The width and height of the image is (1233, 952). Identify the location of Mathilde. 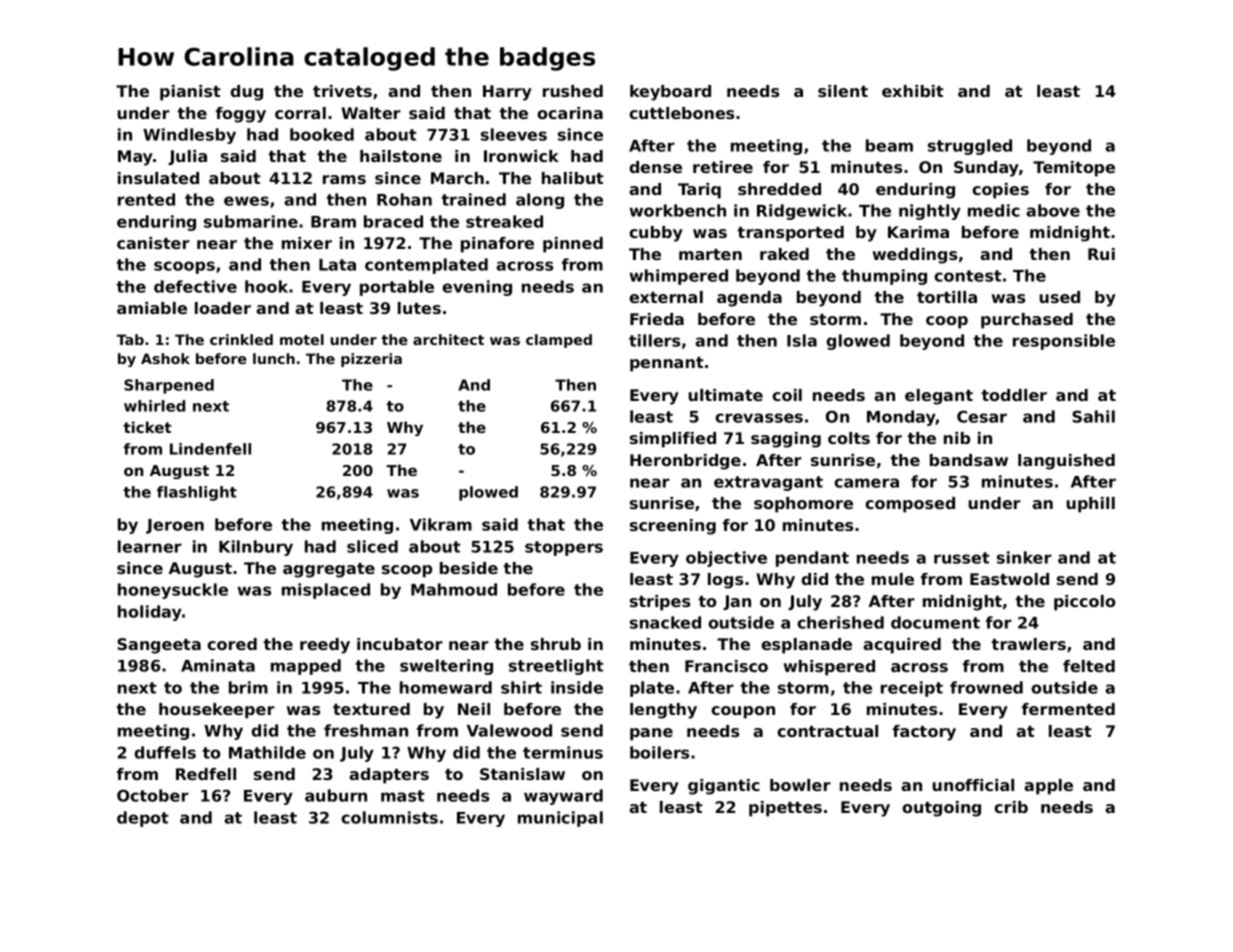
(267, 752).
